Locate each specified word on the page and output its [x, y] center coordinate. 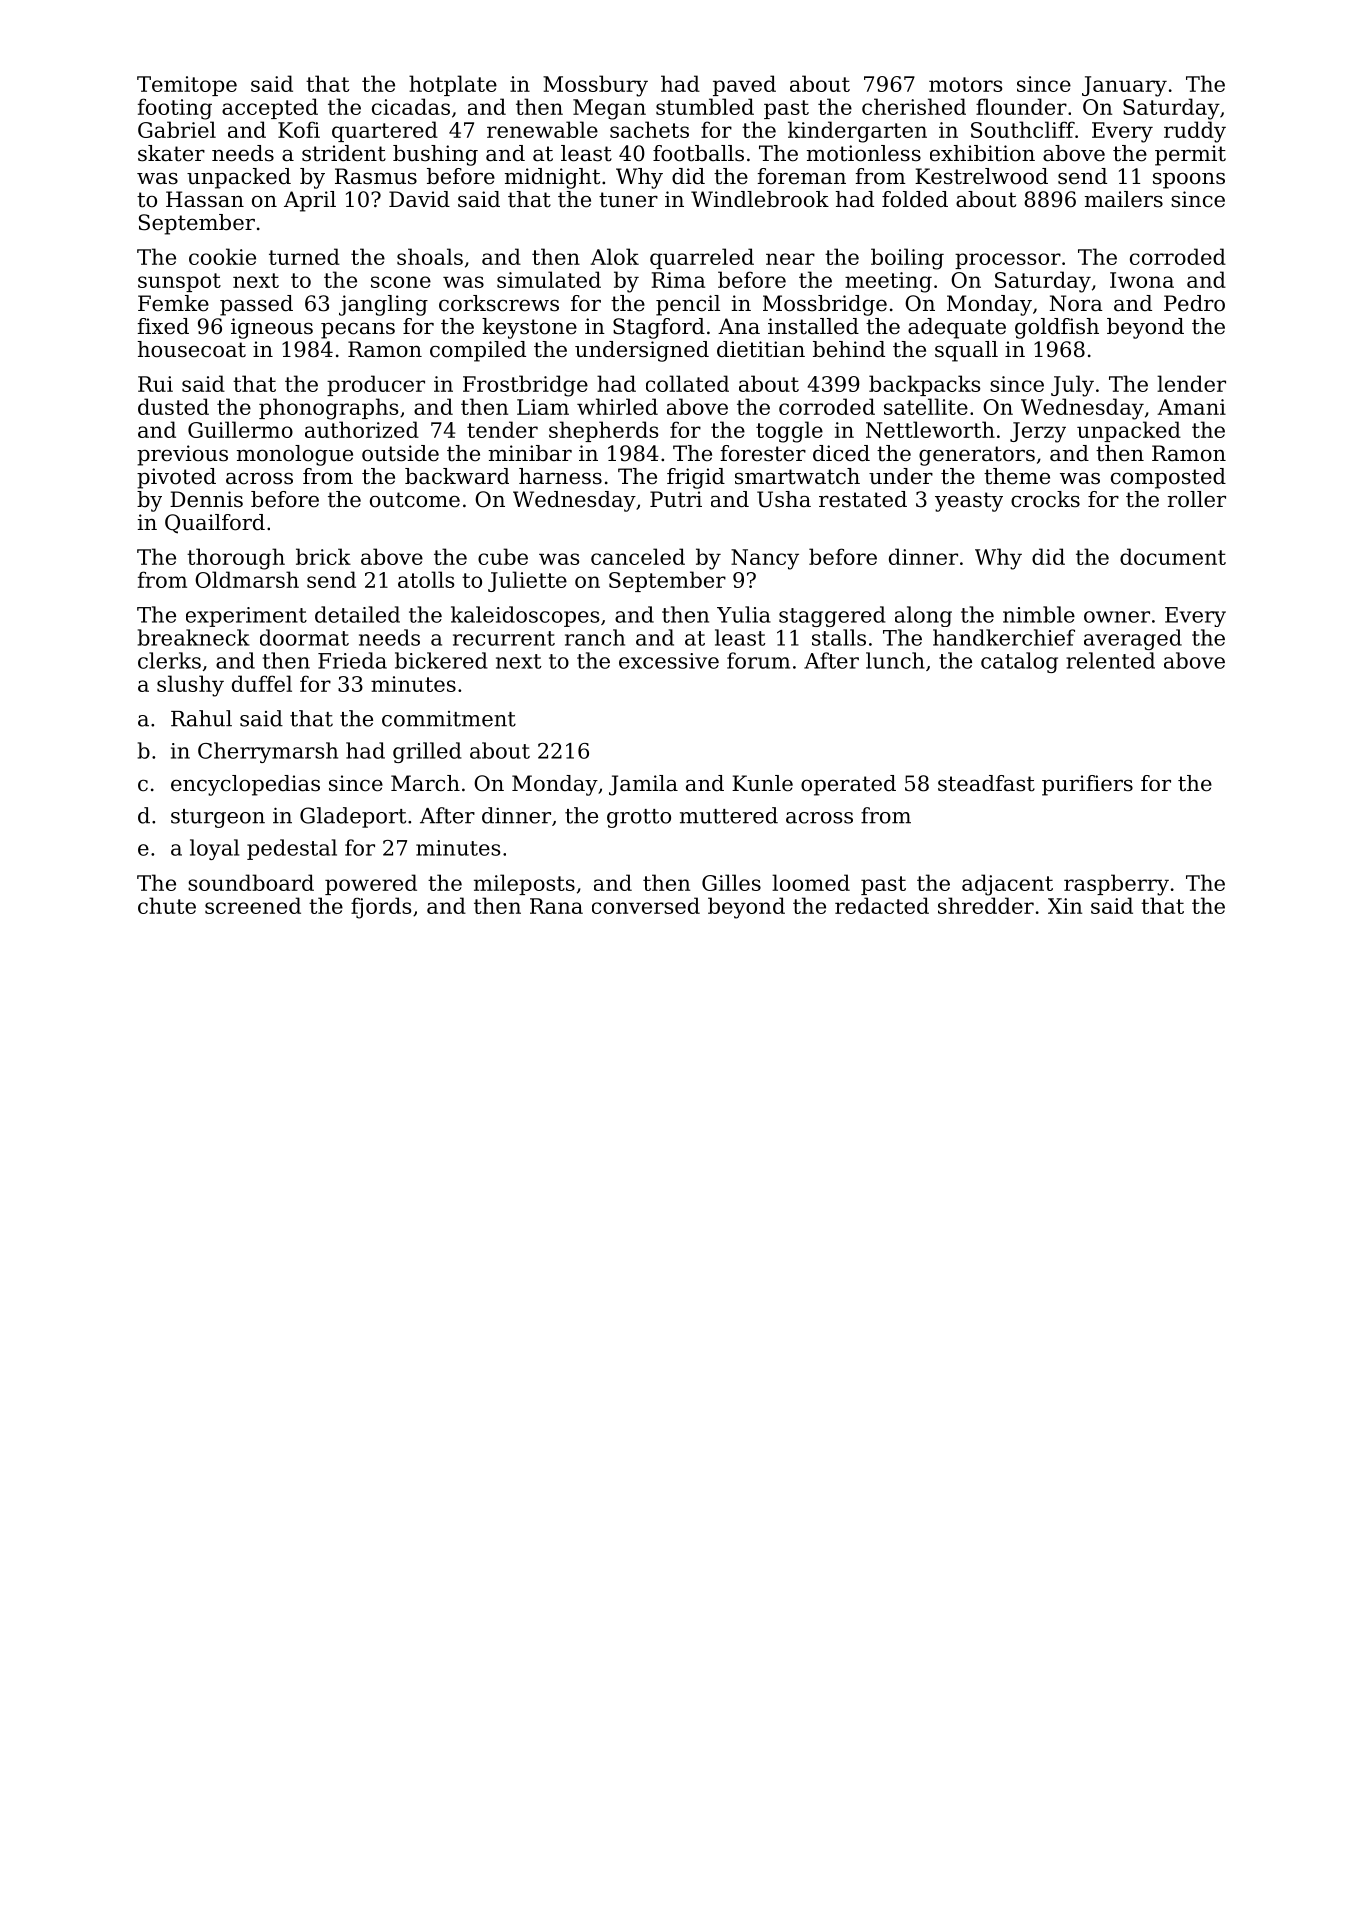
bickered [441, 660]
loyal [214, 849]
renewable [542, 129]
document [1173, 556]
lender [1191, 383]
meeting [888, 282]
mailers [1124, 199]
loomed [811, 882]
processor [1008, 261]
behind [849, 349]
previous [182, 455]
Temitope [187, 86]
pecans [358, 330]
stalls [839, 637]
